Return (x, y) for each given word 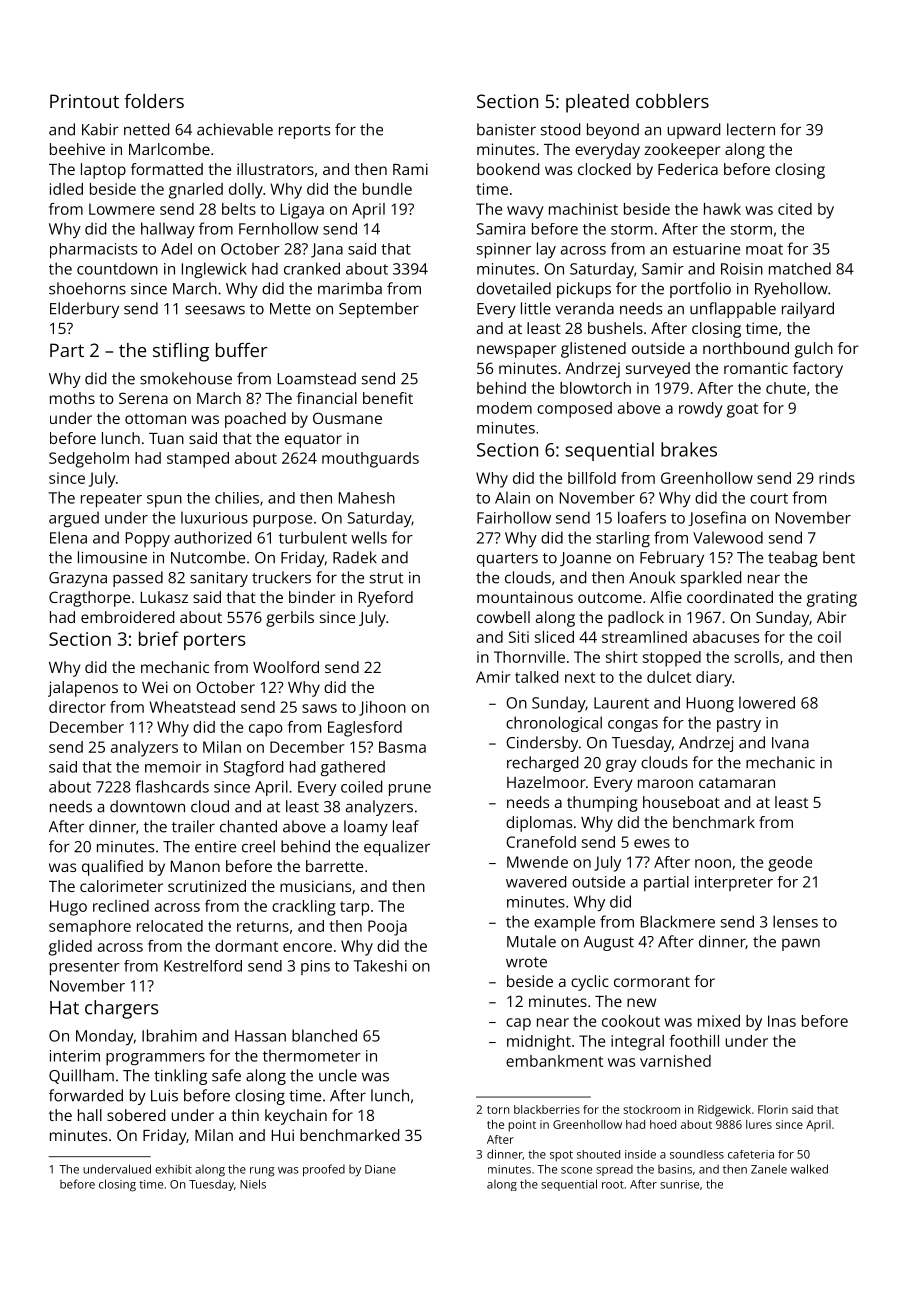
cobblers (672, 101)
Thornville (529, 657)
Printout (84, 101)
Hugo (68, 908)
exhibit (173, 1169)
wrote (526, 962)
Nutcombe (208, 557)
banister (506, 129)
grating (832, 599)
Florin (773, 1109)
